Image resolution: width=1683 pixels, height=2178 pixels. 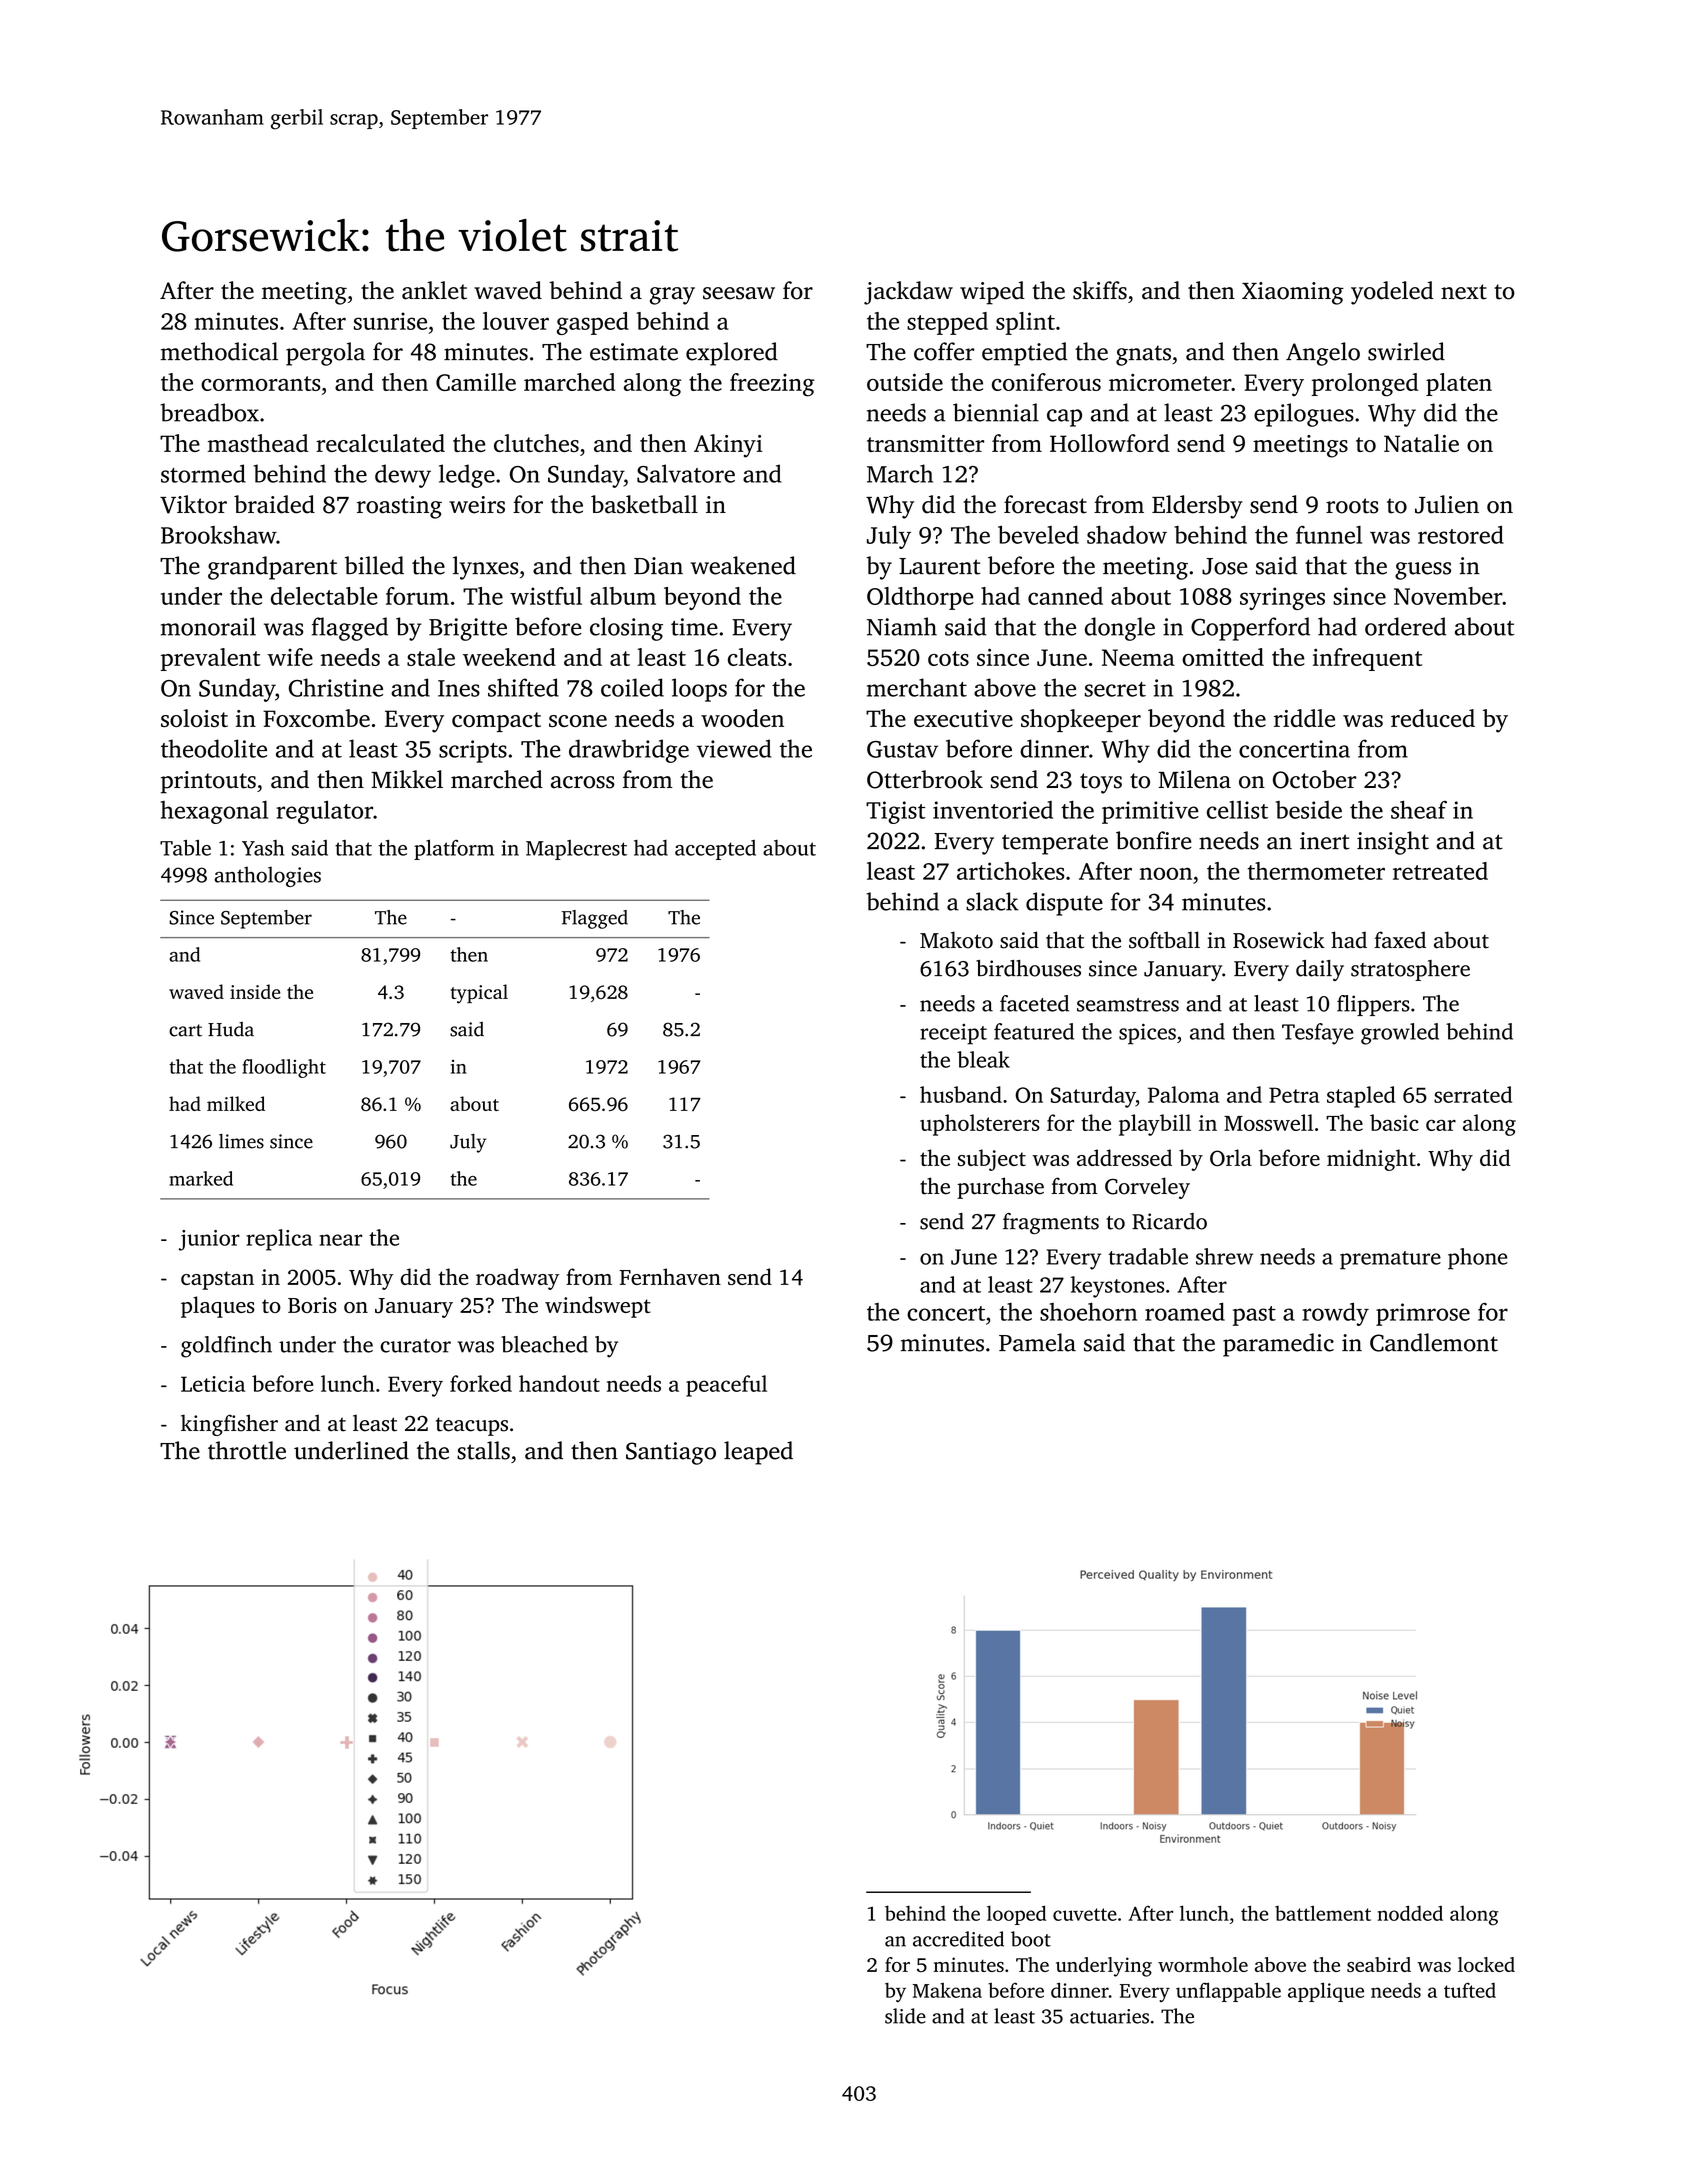 I want to click on hexagonal, so click(x=214, y=812).
